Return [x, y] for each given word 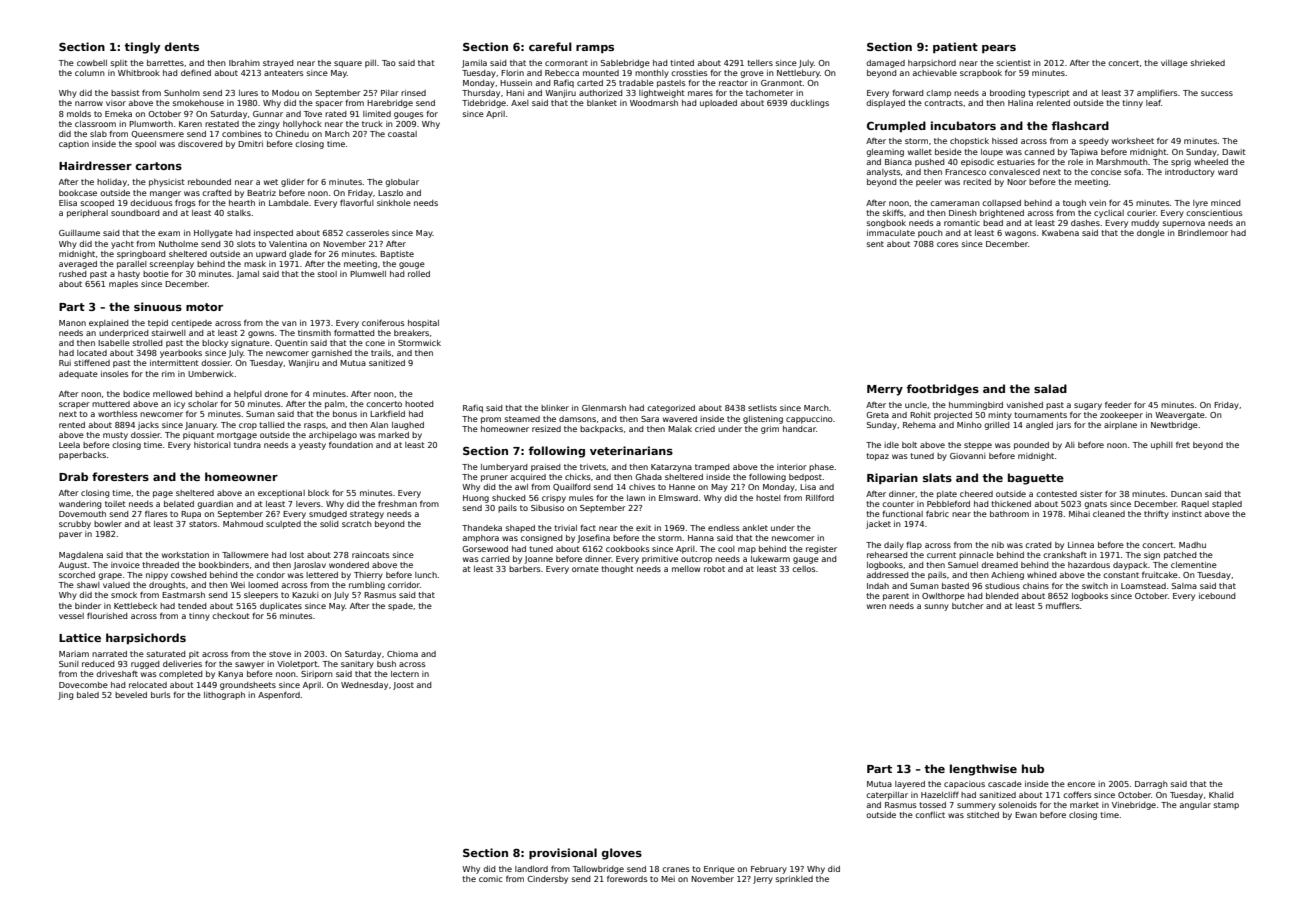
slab [98, 134]
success [1217, 93]
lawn [636, 498]
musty [115, 436]
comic [491, 879]
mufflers [1063, 605]
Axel [520, 103]
